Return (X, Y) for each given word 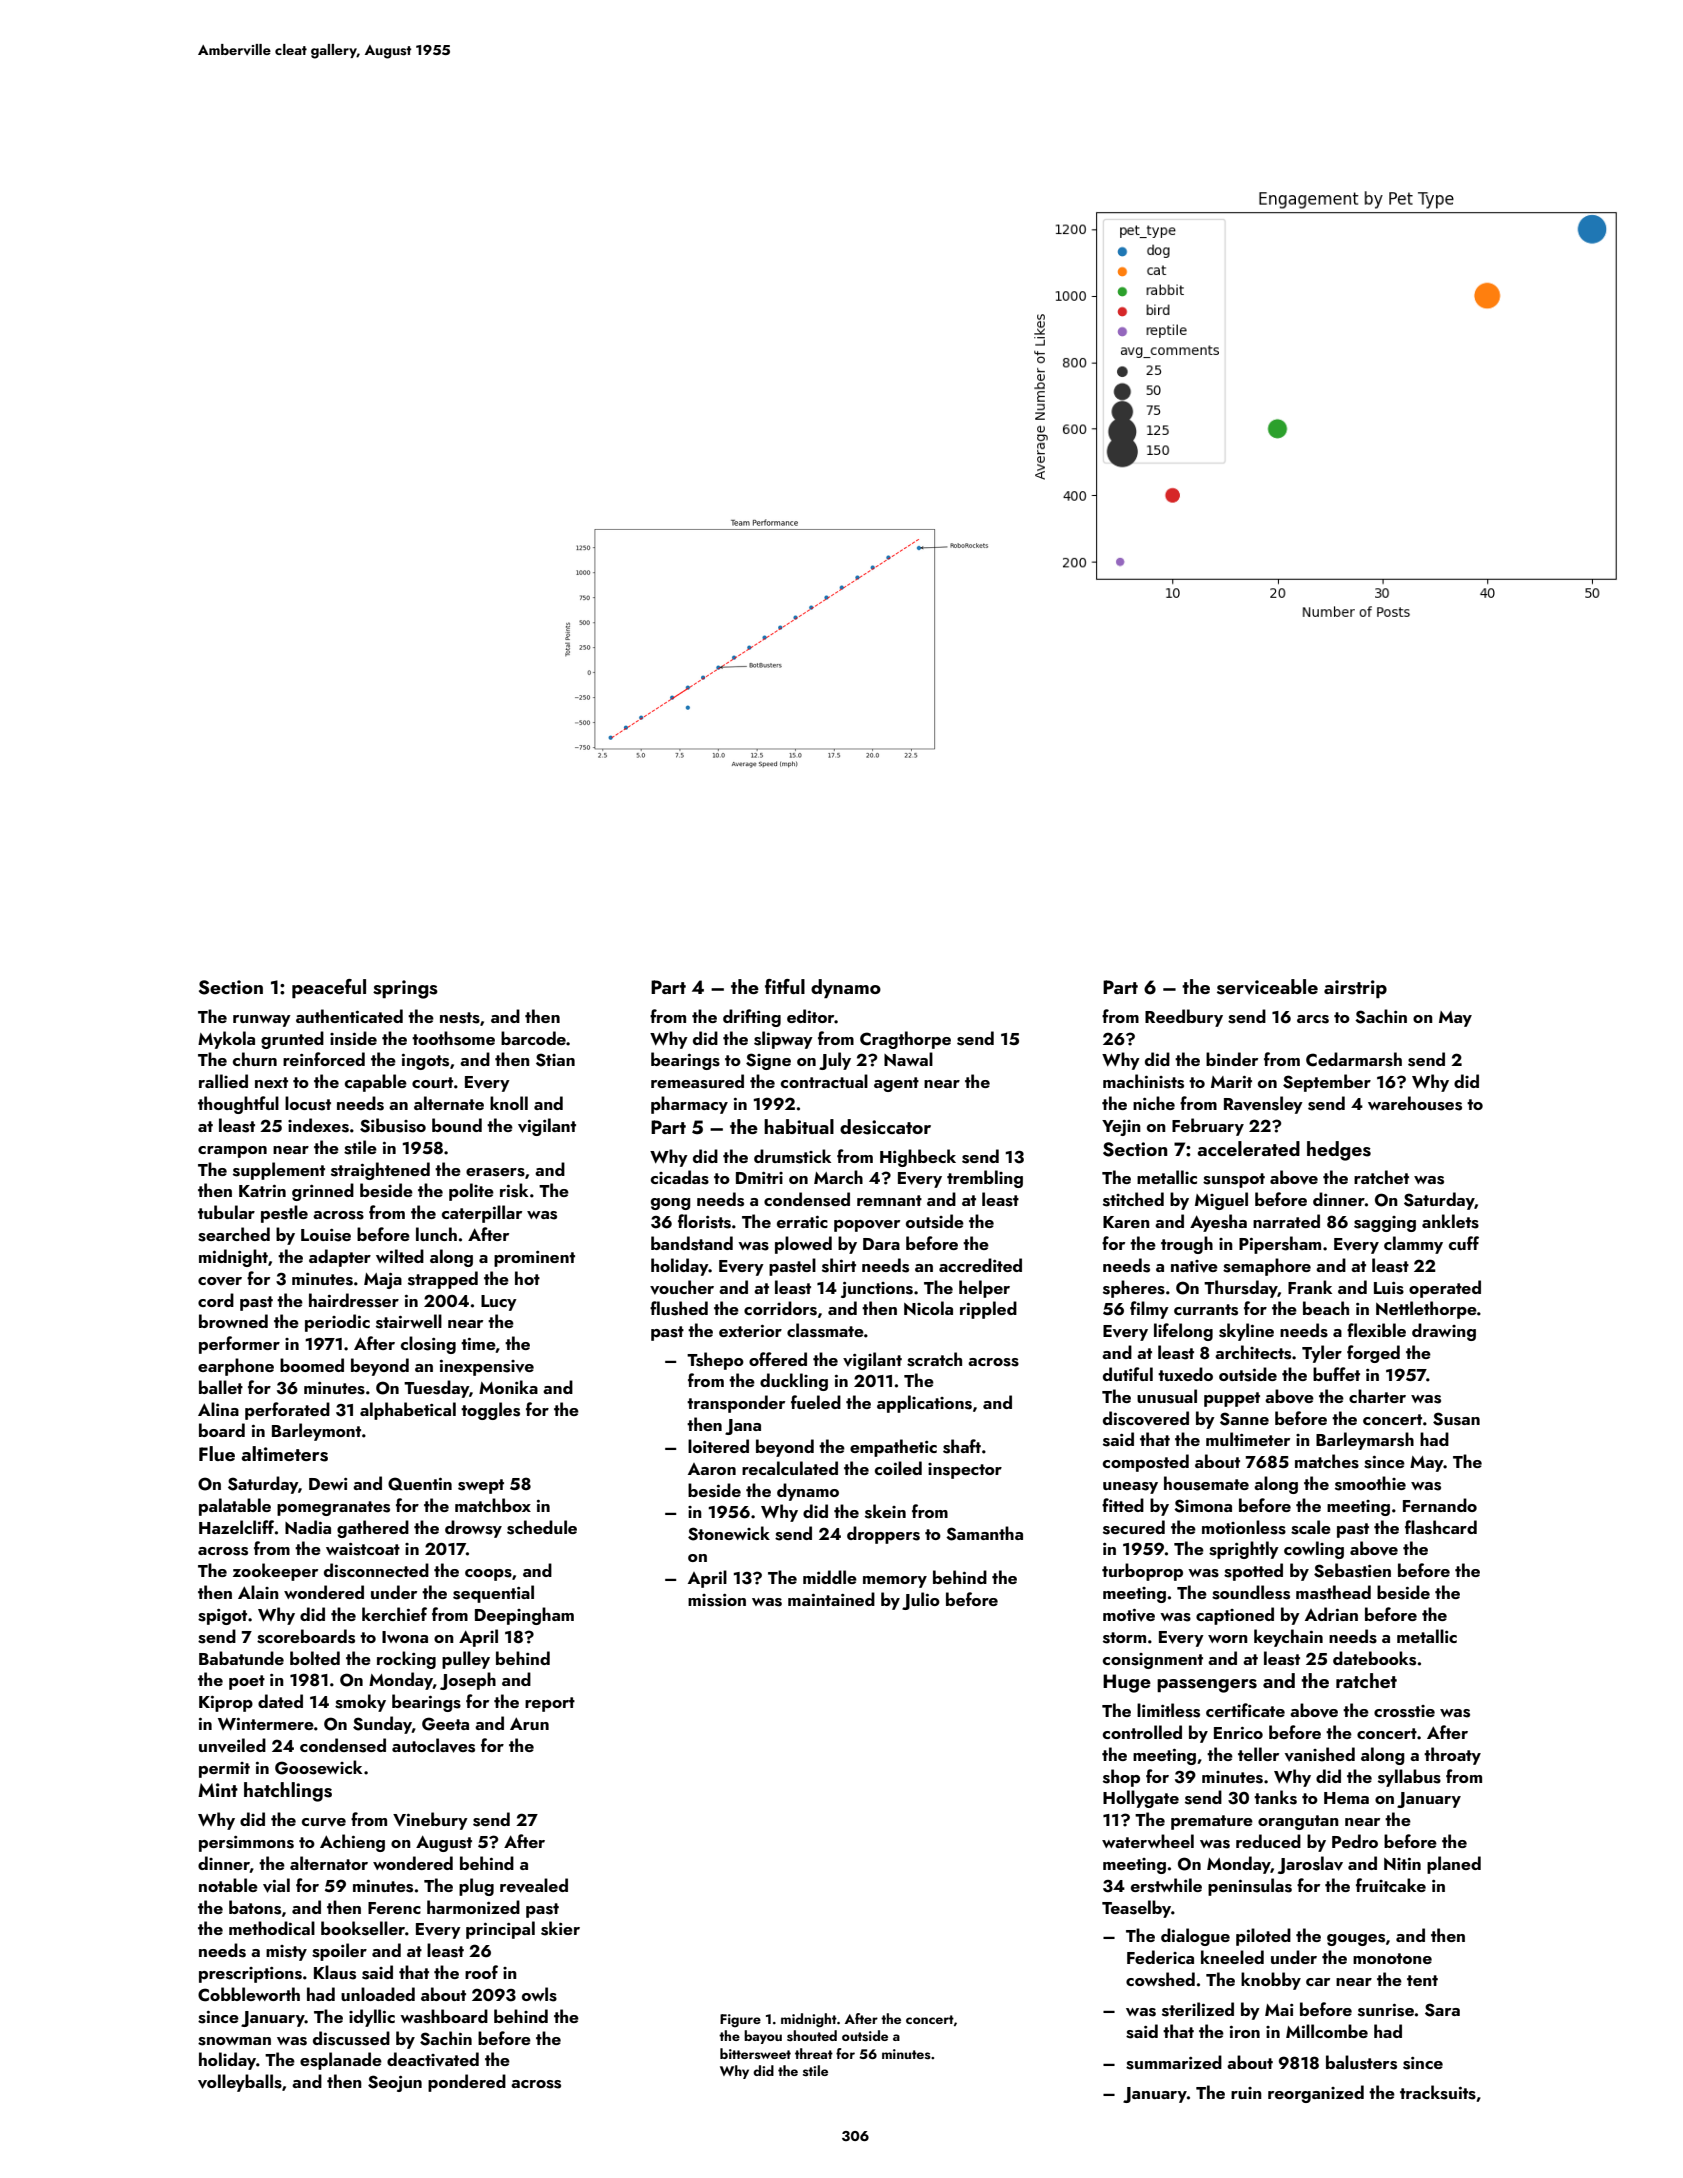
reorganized (1316, 2094)
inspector (965, 1471)
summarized (1174, 2062)
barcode (533, 1038)
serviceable (1267, 987)
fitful (785, 986)
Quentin (420, 1484)
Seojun (395, 2083)
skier (560, 1928)
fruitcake (1391, 1885)
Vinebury (430, 1821)
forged (1373, 1354)
